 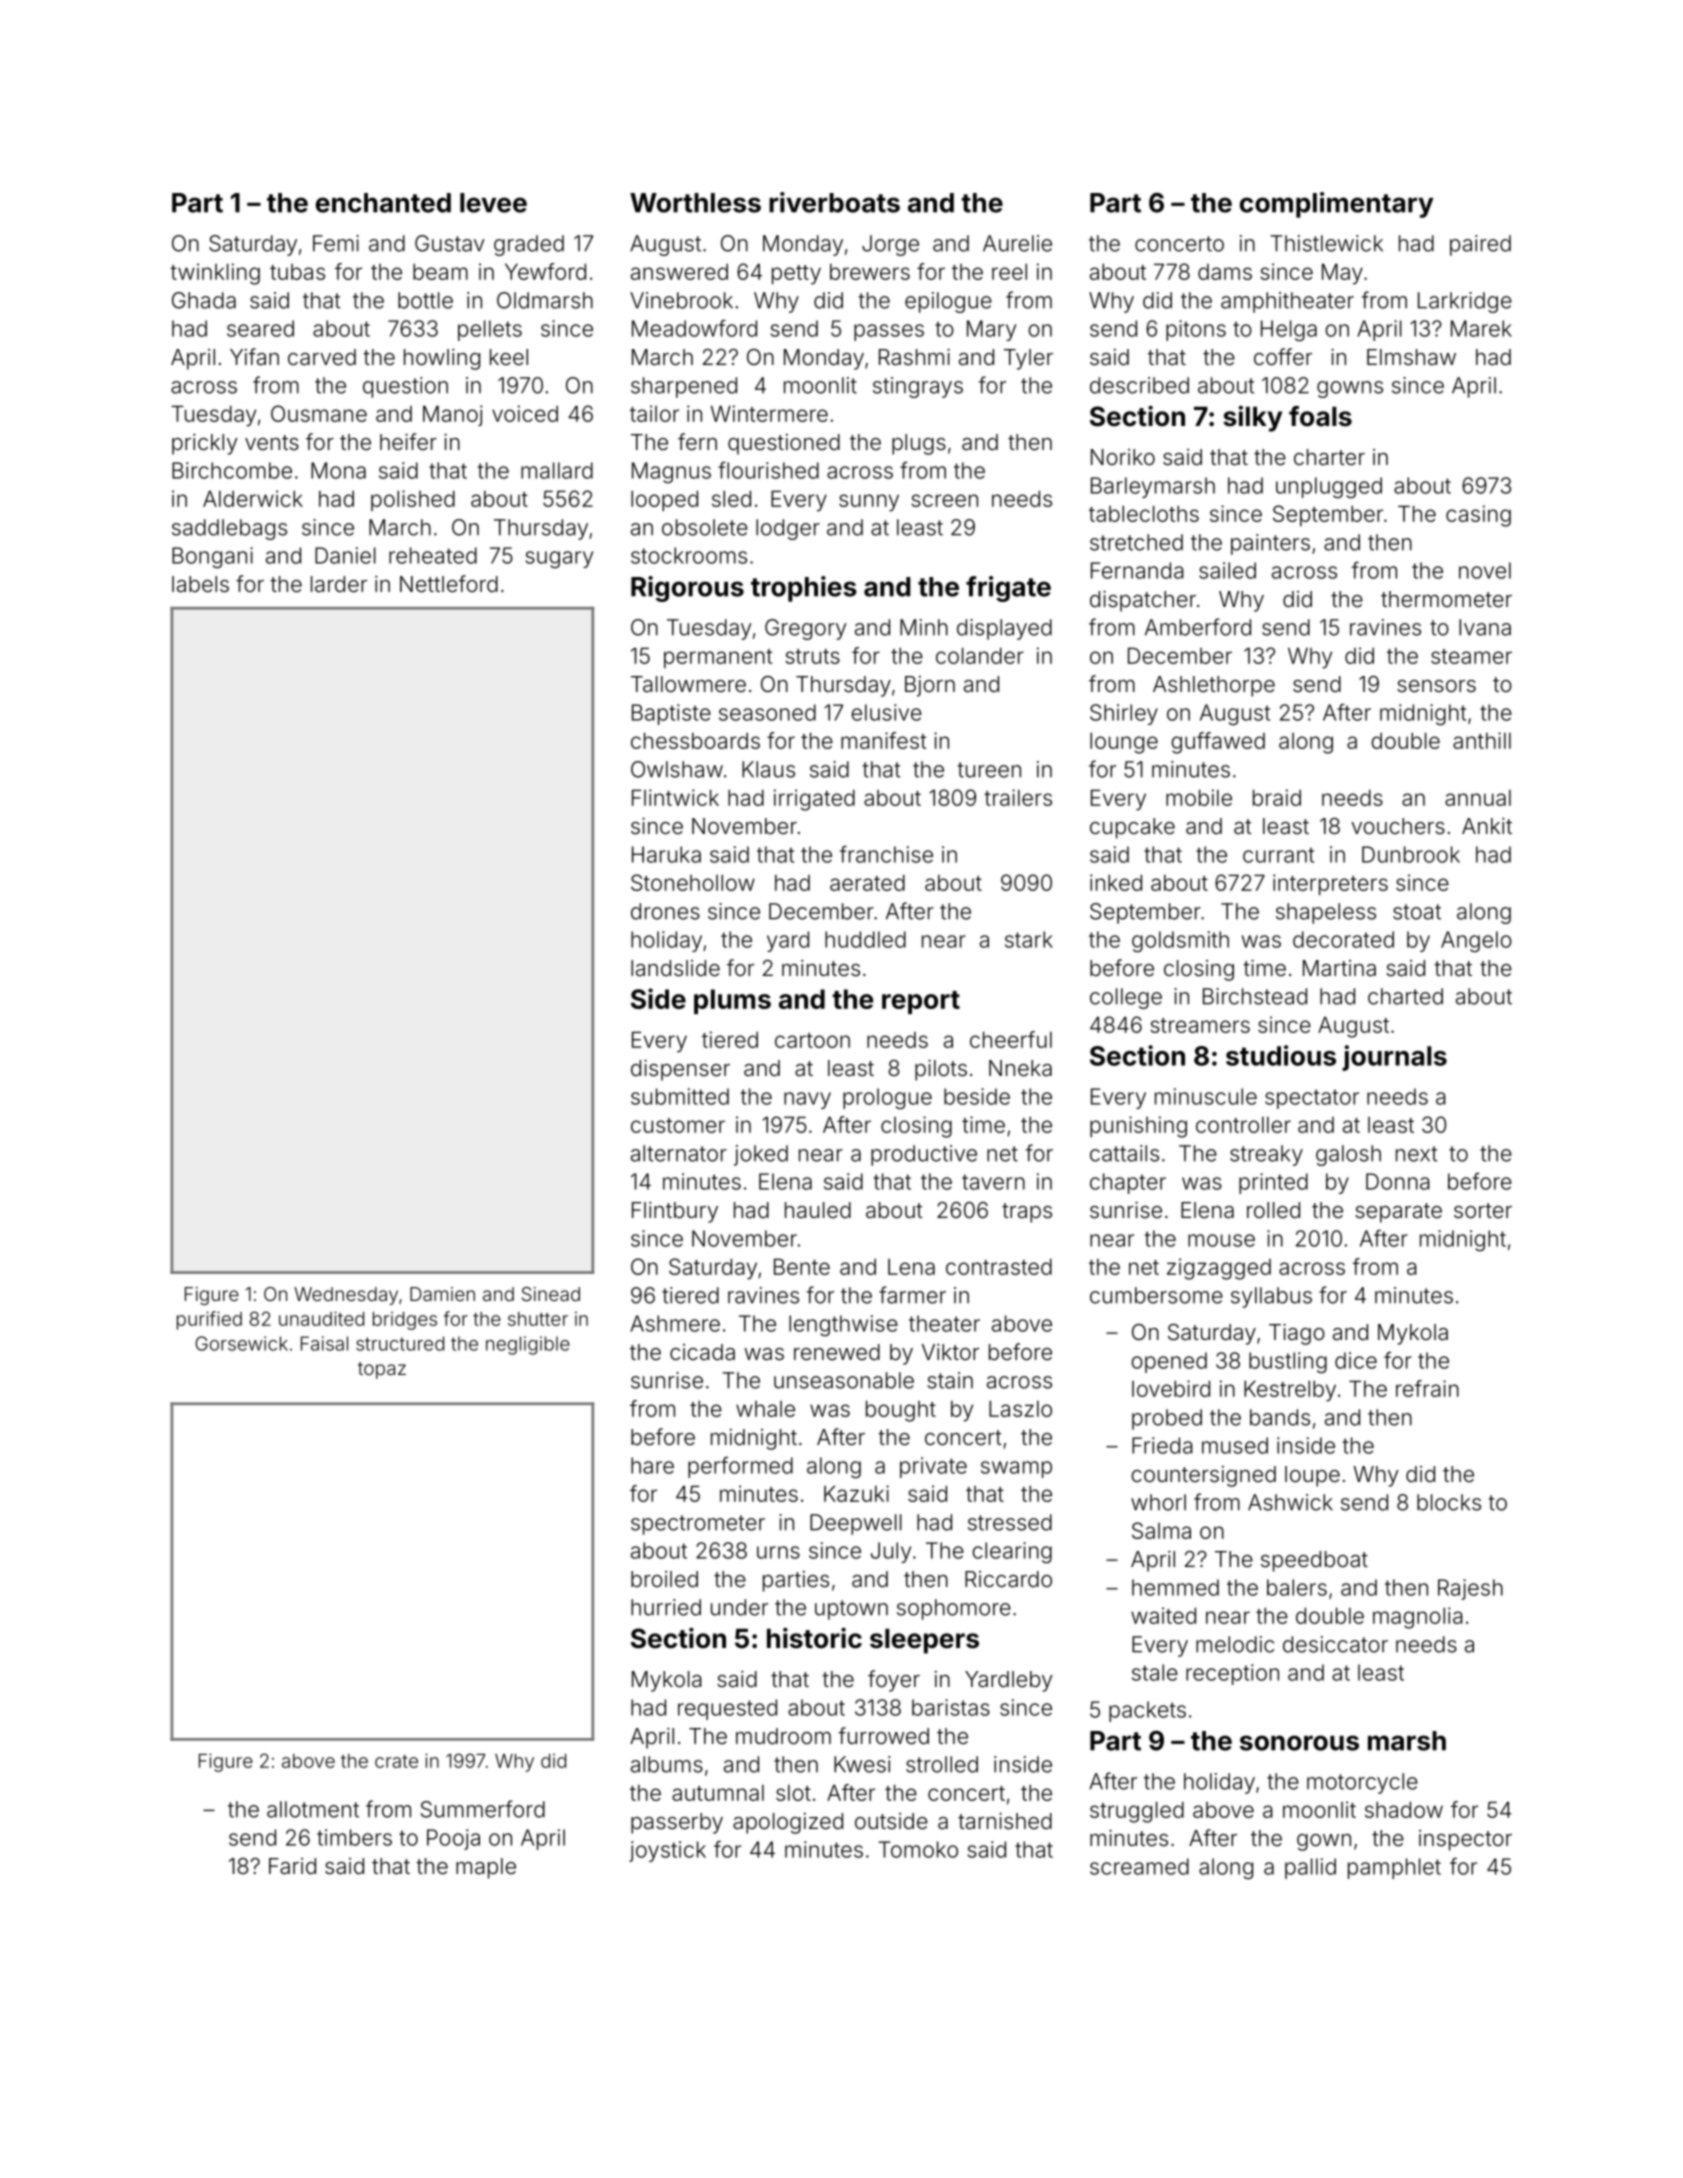 What do you see at coordinates (837, 1352) in the screenshot?
I see `renewed` at bounding box center [837, 1352].
